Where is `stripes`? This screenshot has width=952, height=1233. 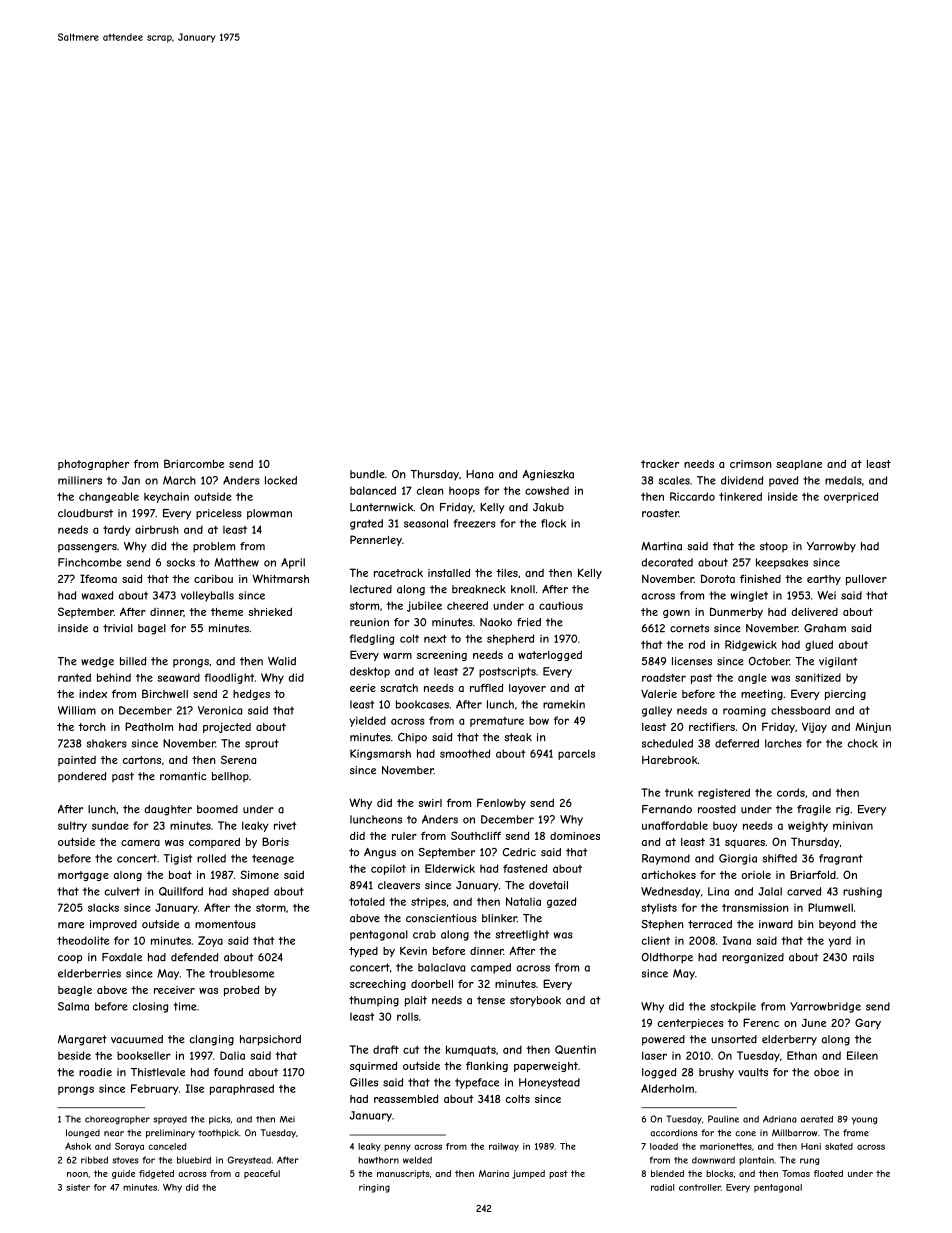 stripes is located at coordinates (428, 902).
